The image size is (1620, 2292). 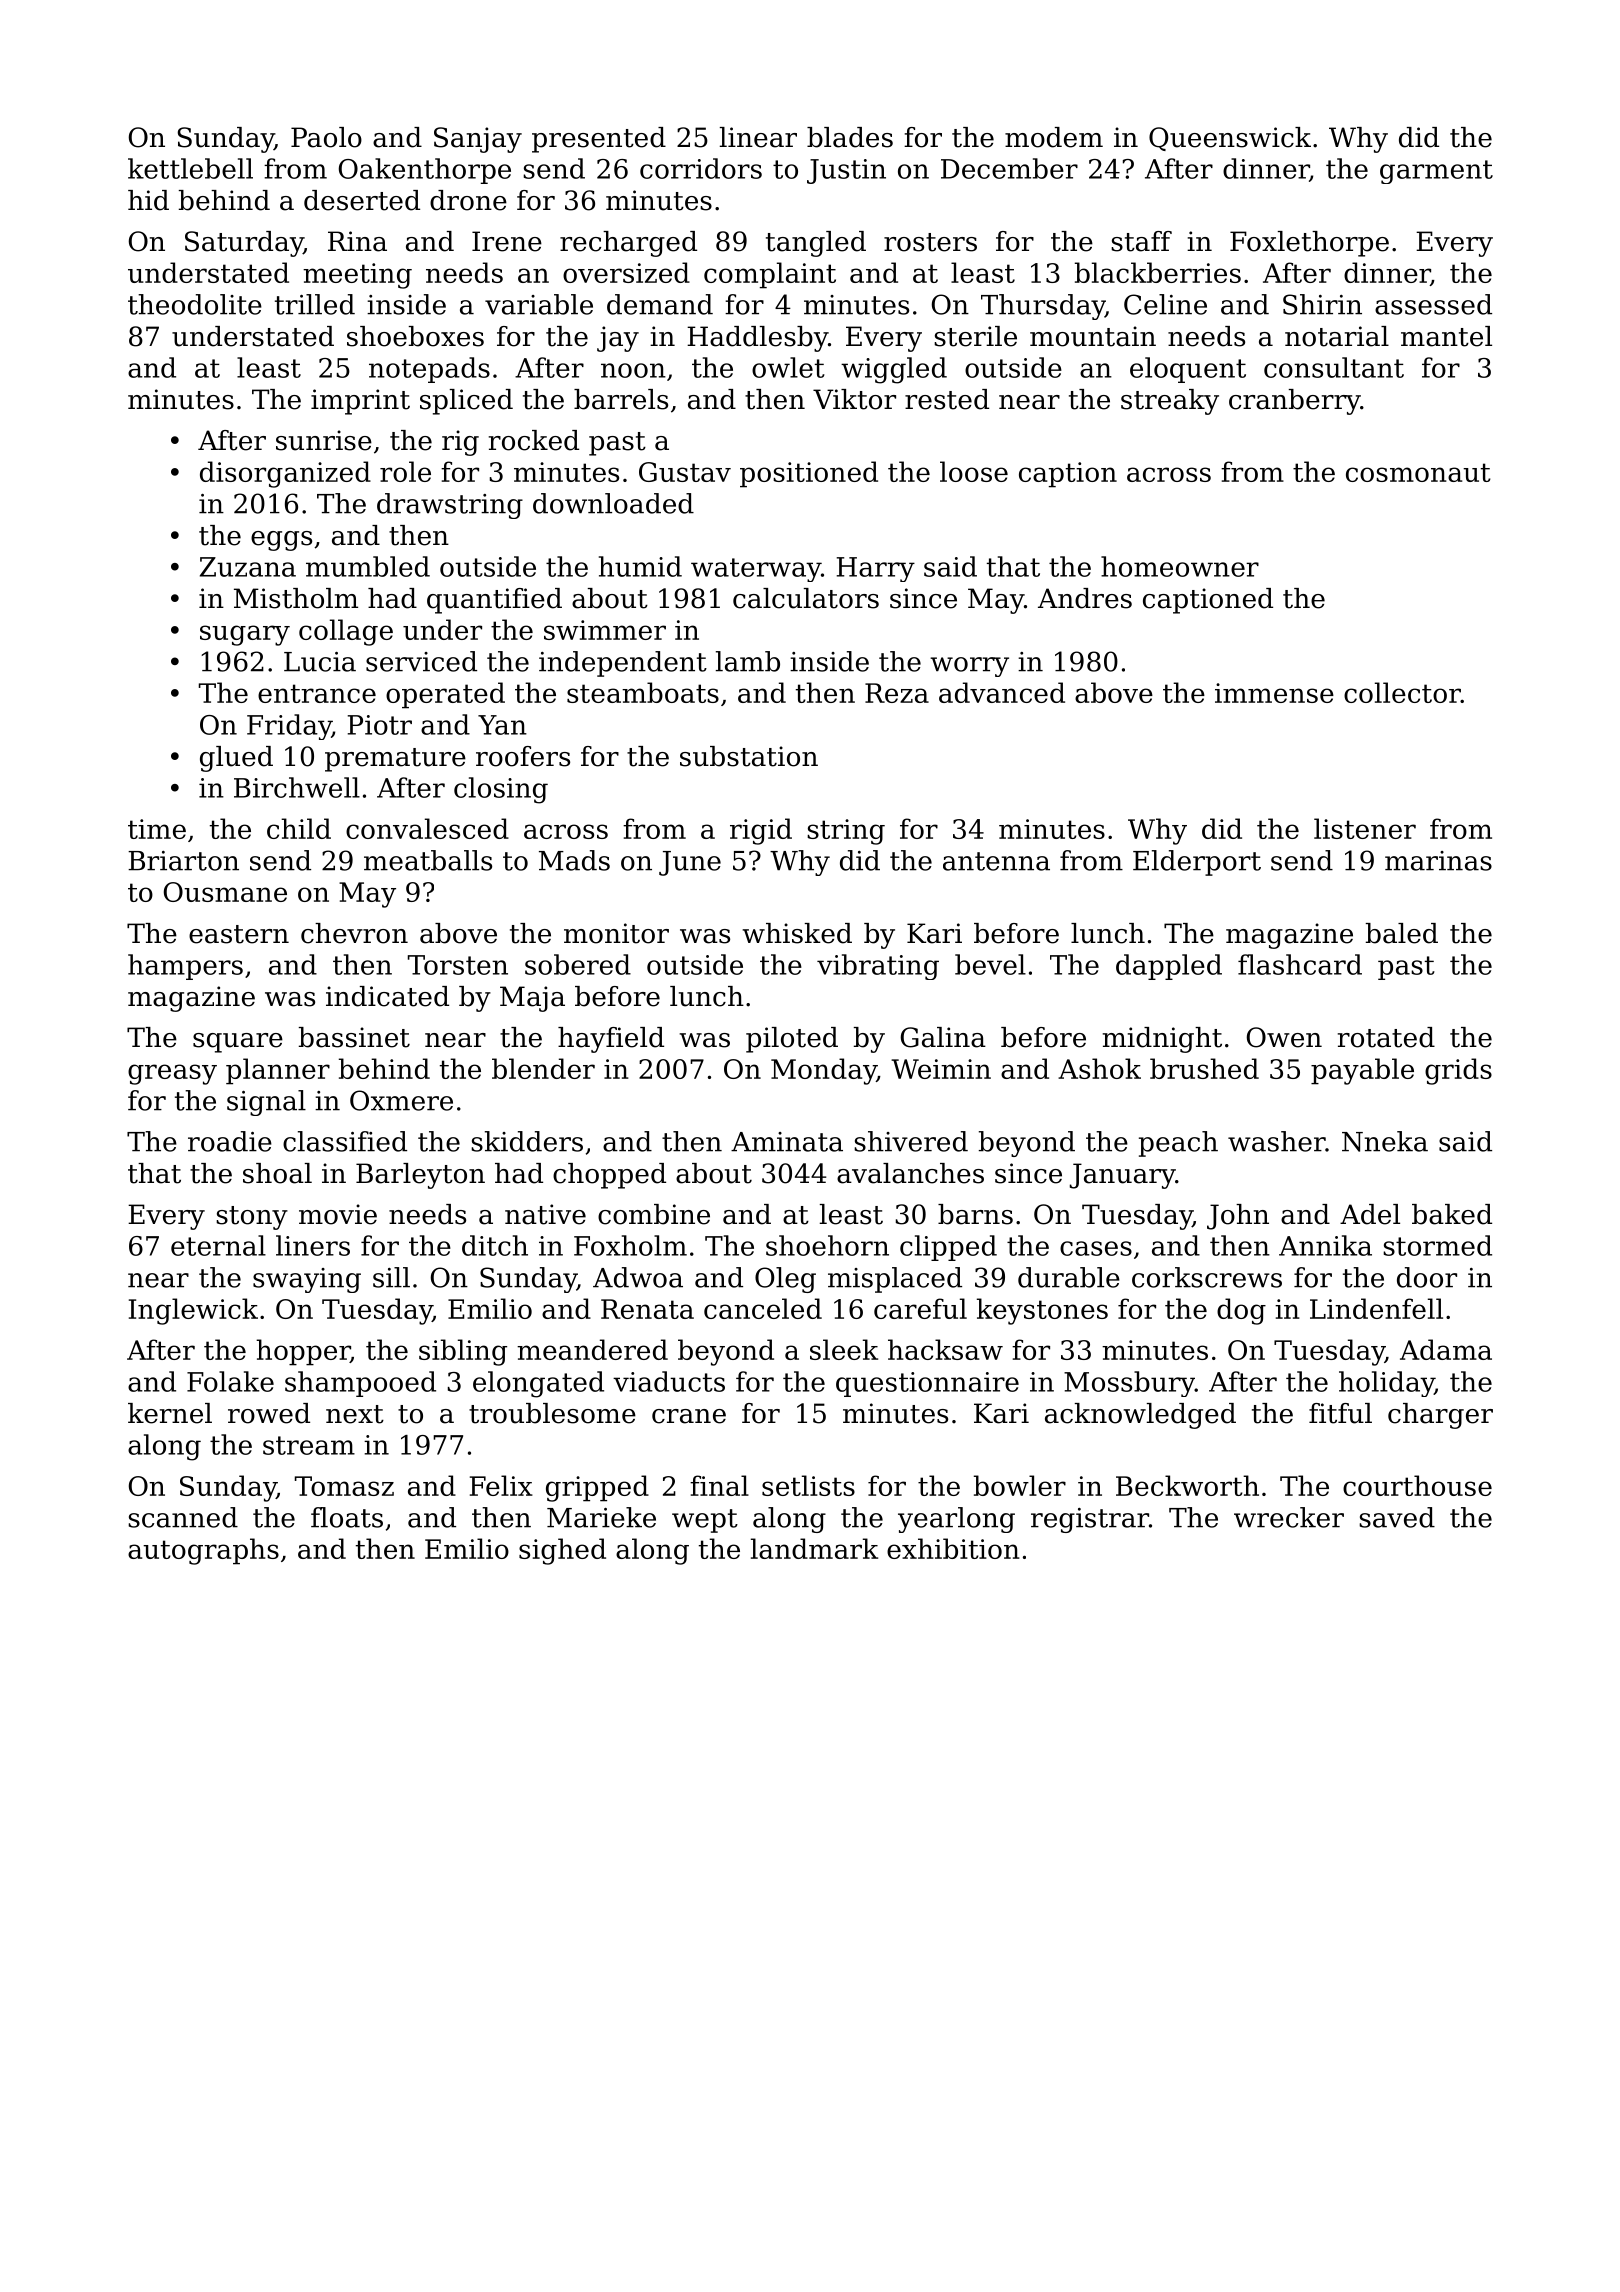 What do you see at coordinates (1436, 172) in the page?
I see `garment` at bounding box center [1436, 172].
